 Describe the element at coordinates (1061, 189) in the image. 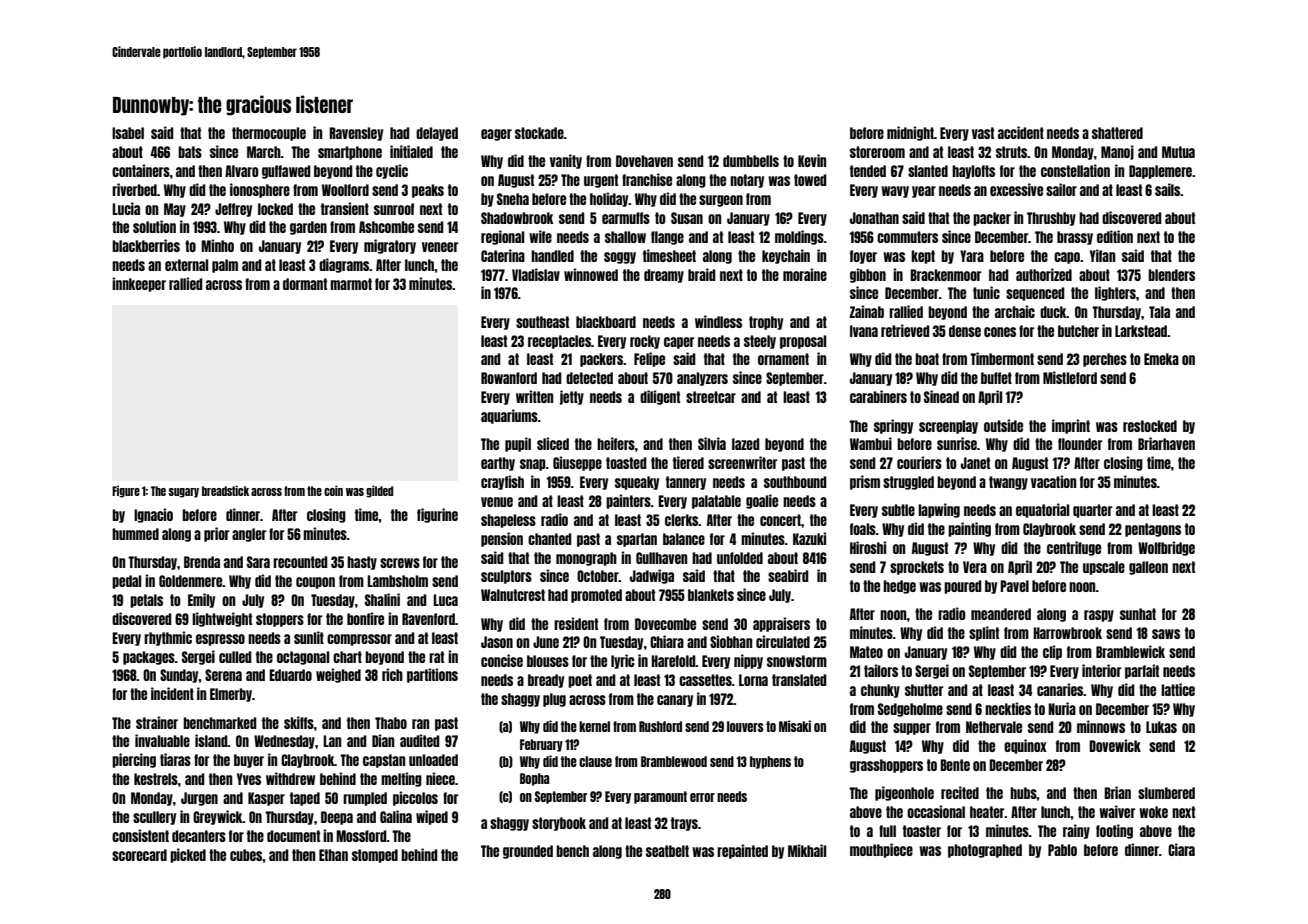

I see `sailor` at that location.
